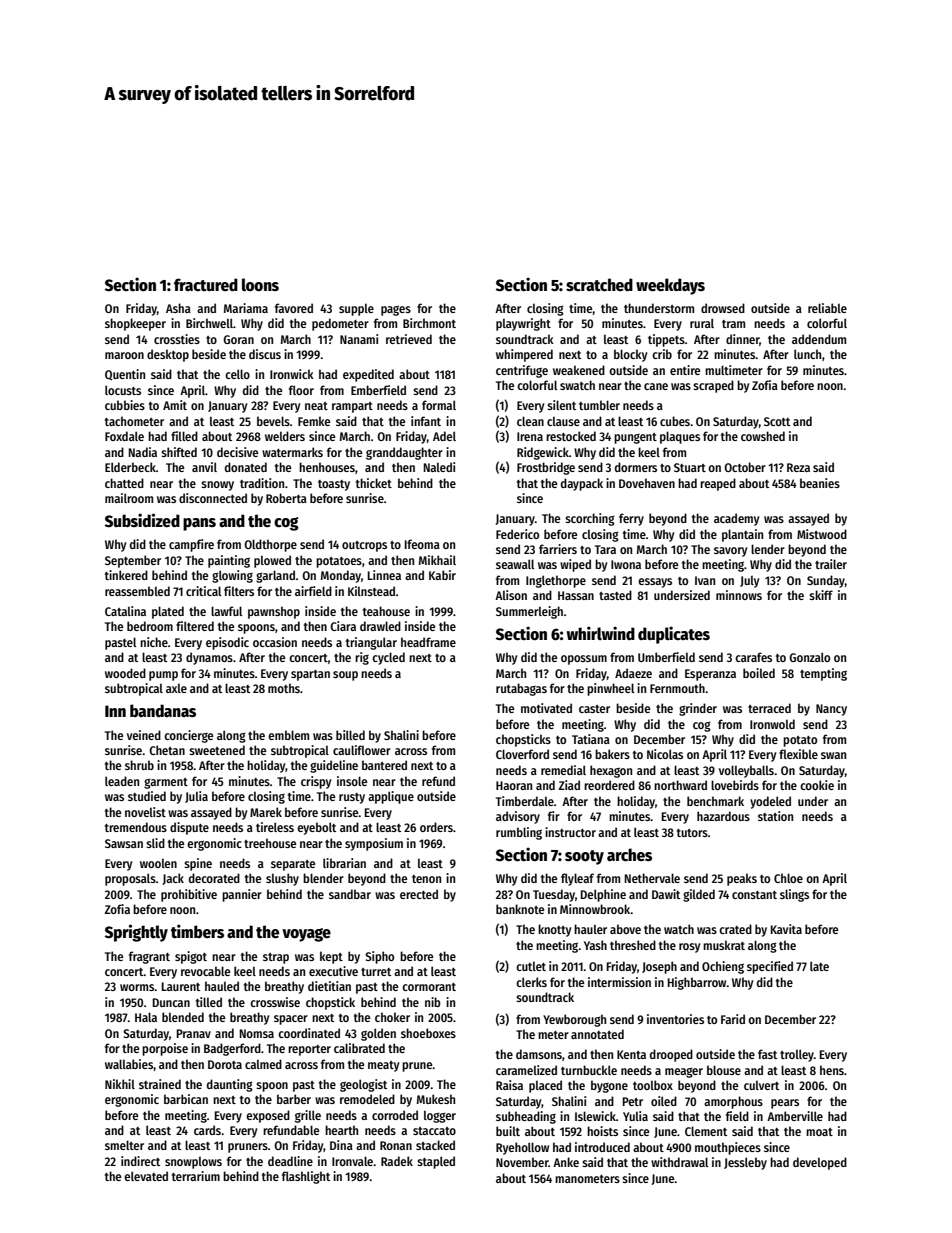 This screenshot has height=1233, width=952. Describe the element at coordinates (260, 284) in the screenshot. I see `loons` at that location.
